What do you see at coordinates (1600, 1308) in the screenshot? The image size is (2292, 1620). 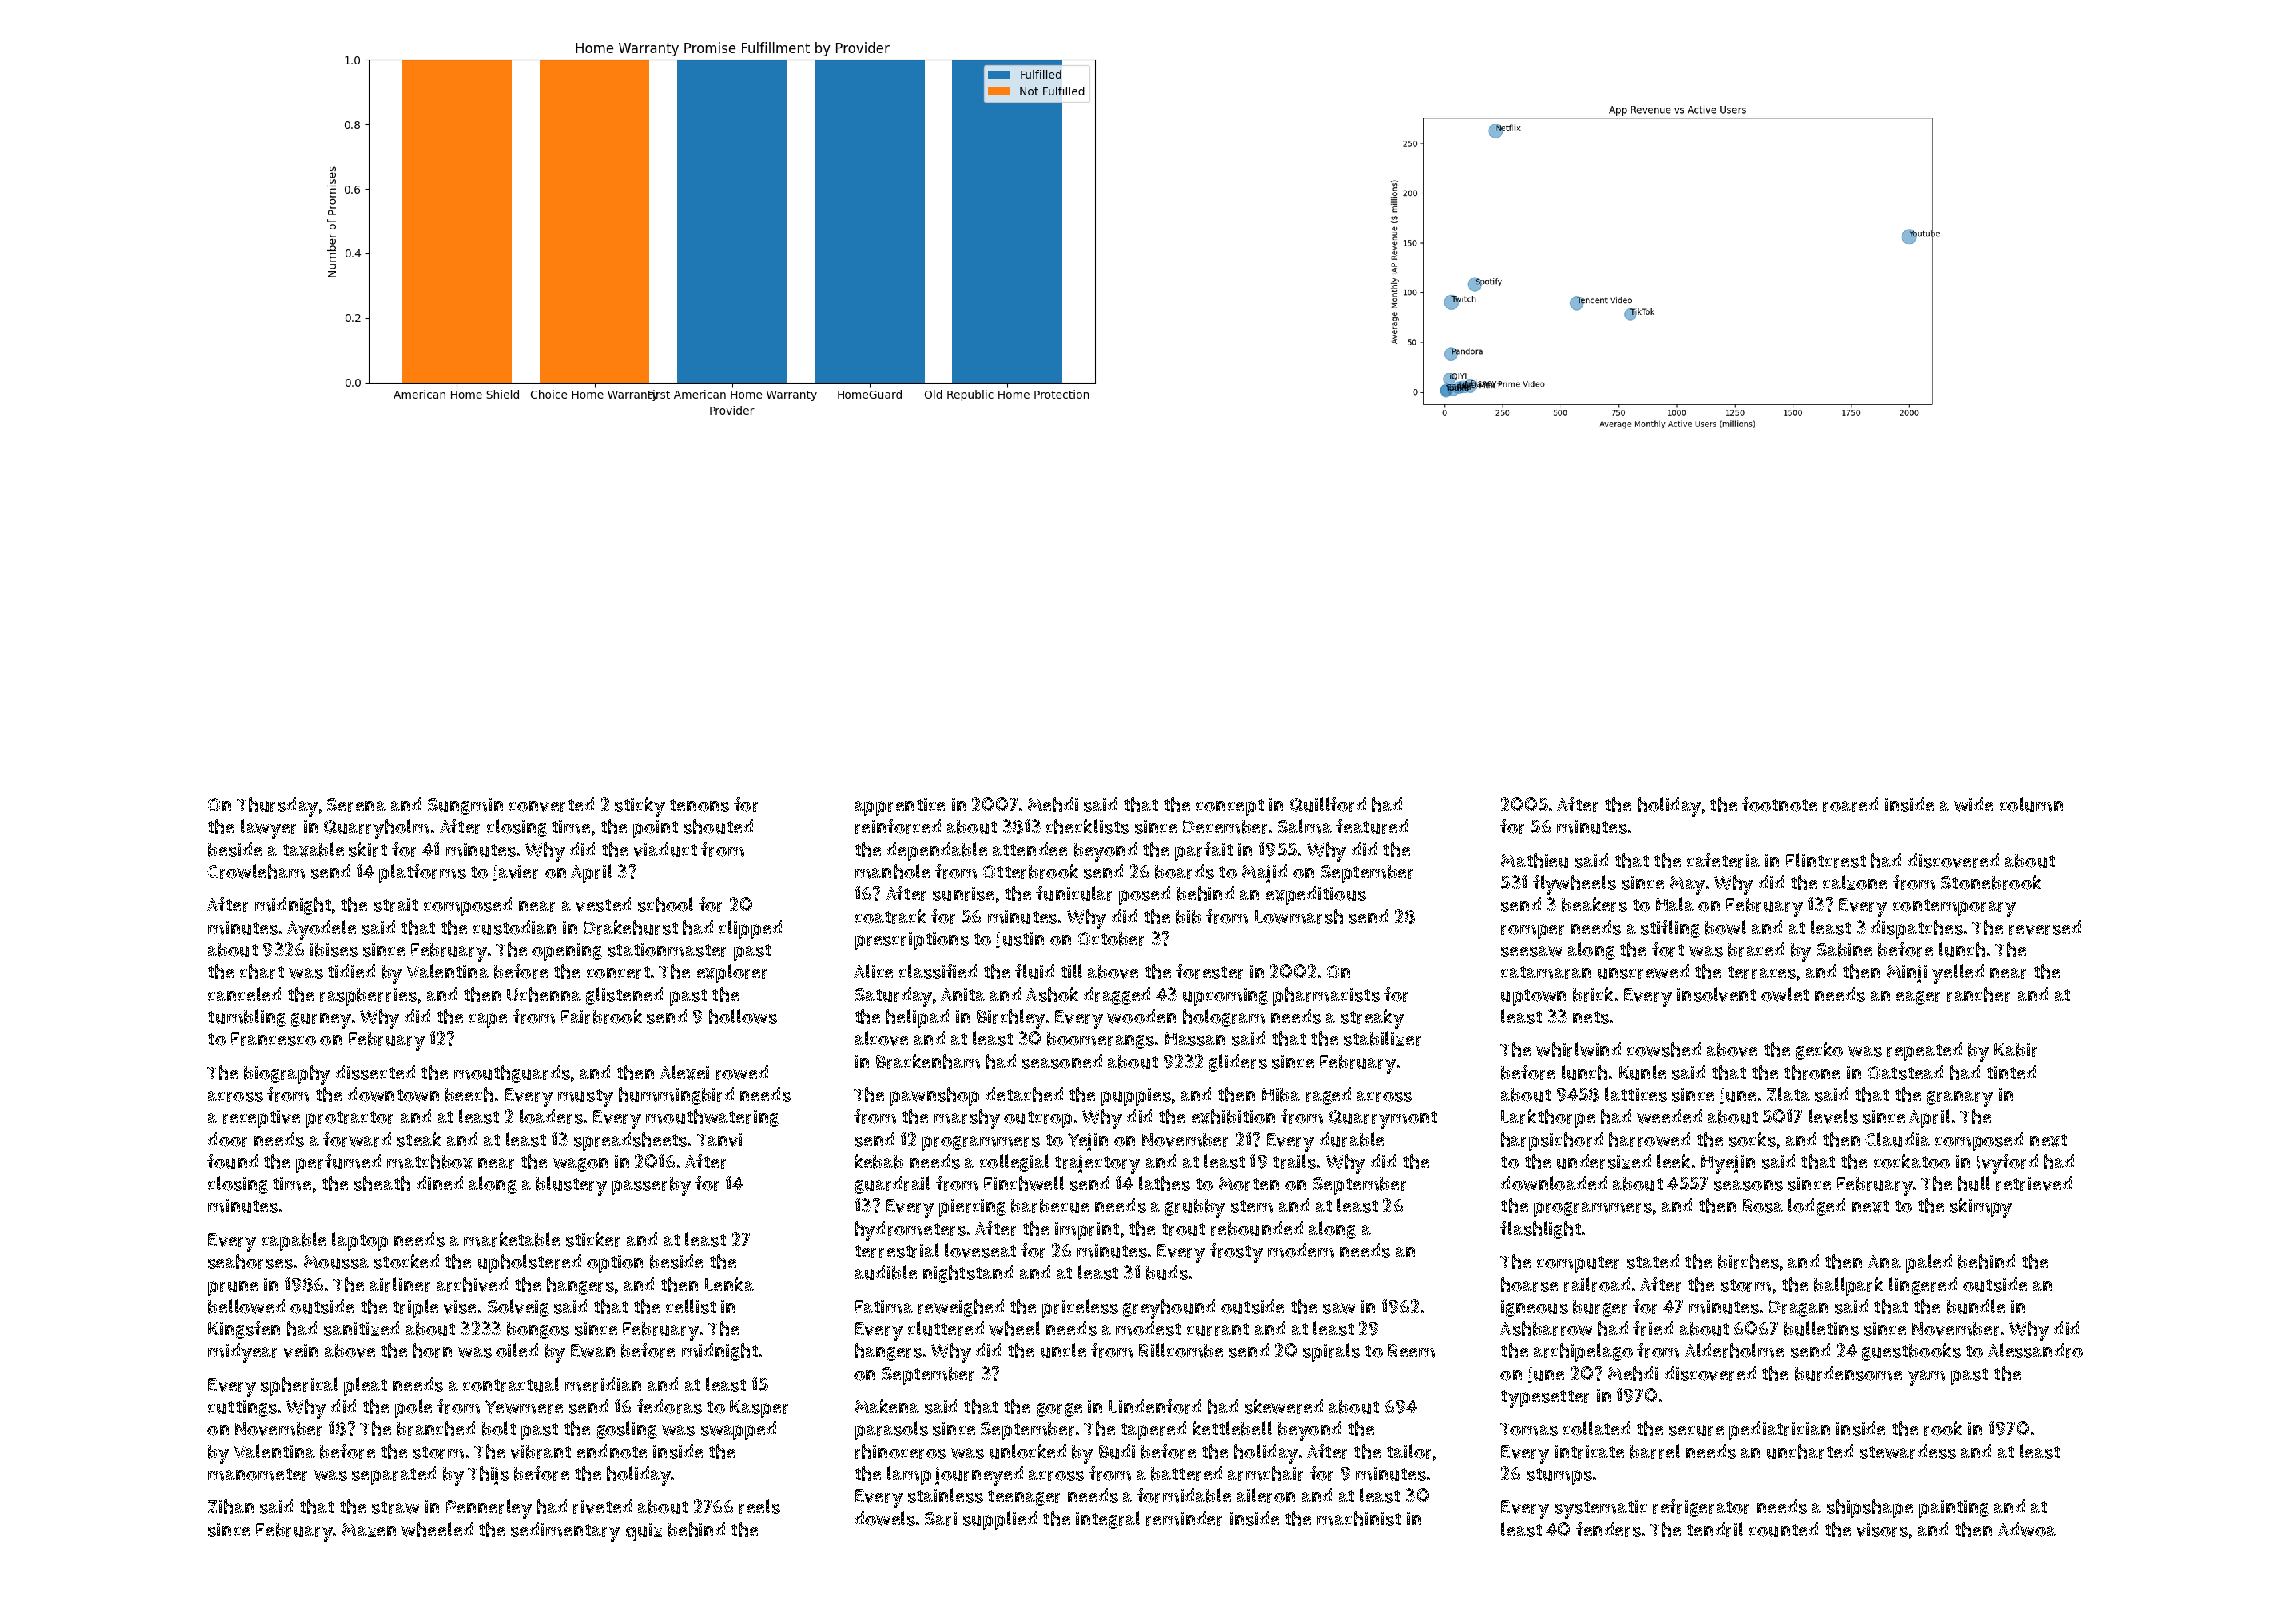 I see `burger` at bounding box center [1600, 1308].
